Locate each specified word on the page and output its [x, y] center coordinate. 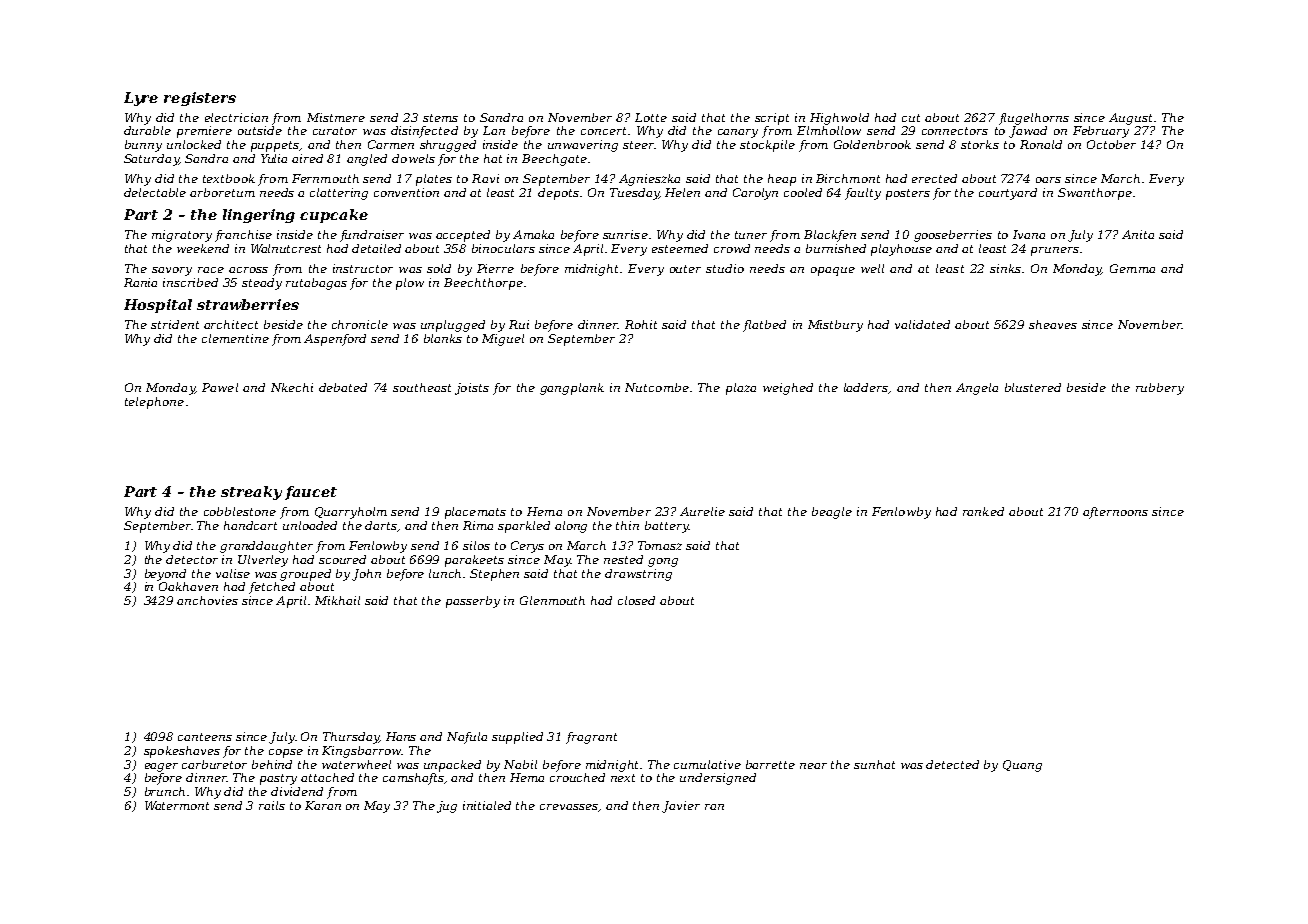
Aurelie [702, 511]
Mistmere [336, 117]
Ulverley [263, 561]
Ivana [1029, 234]
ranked [983, 511]
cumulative [707, 764]
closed [636, 600]
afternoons [1115, 513]
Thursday [351, 738]
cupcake [334, 216]
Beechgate [554, 160]
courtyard [1008, 194]
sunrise [625, 234]
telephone [154, 403]
